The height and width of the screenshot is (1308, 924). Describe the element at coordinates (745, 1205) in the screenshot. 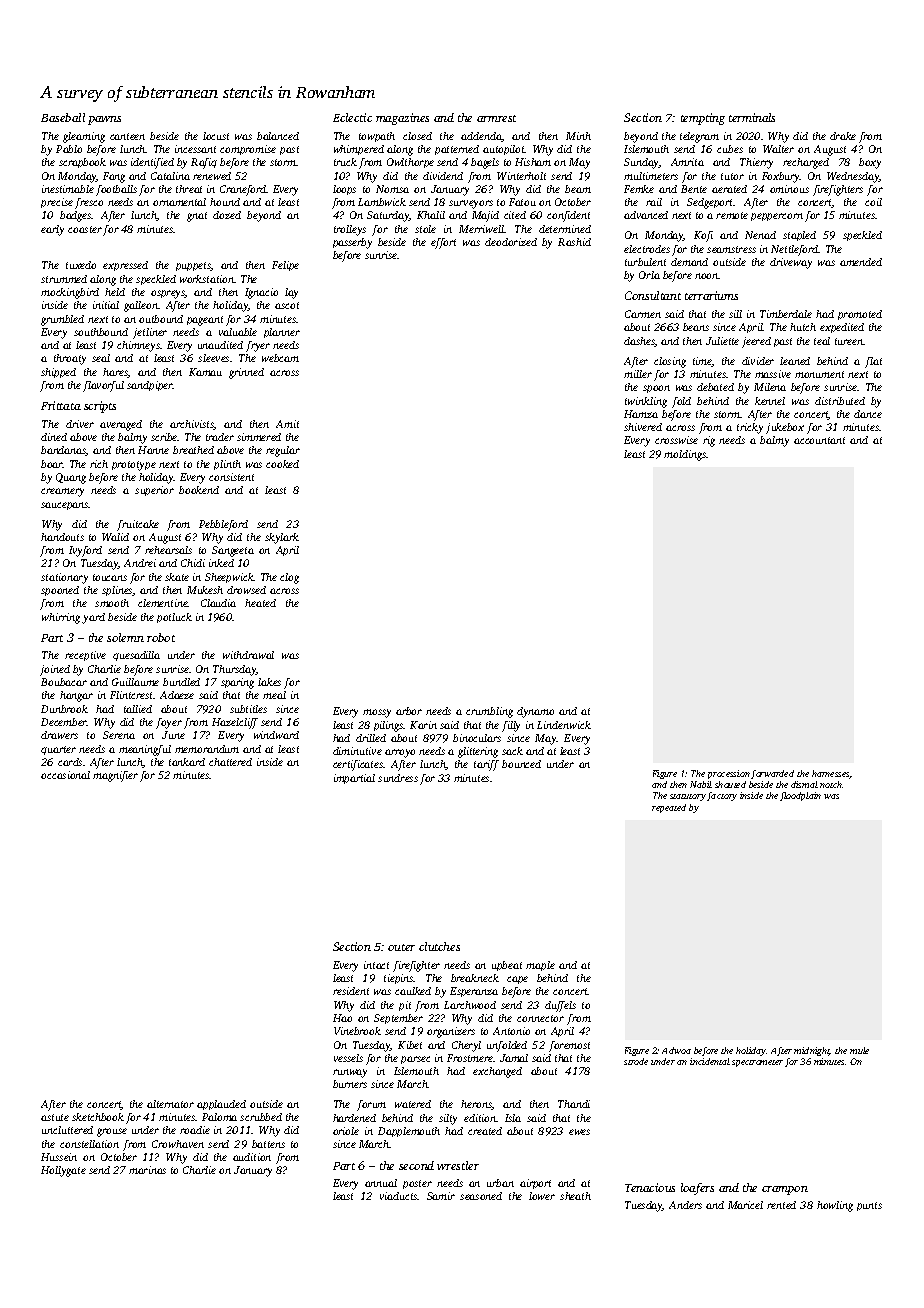

I see `Maricel` at that location.
